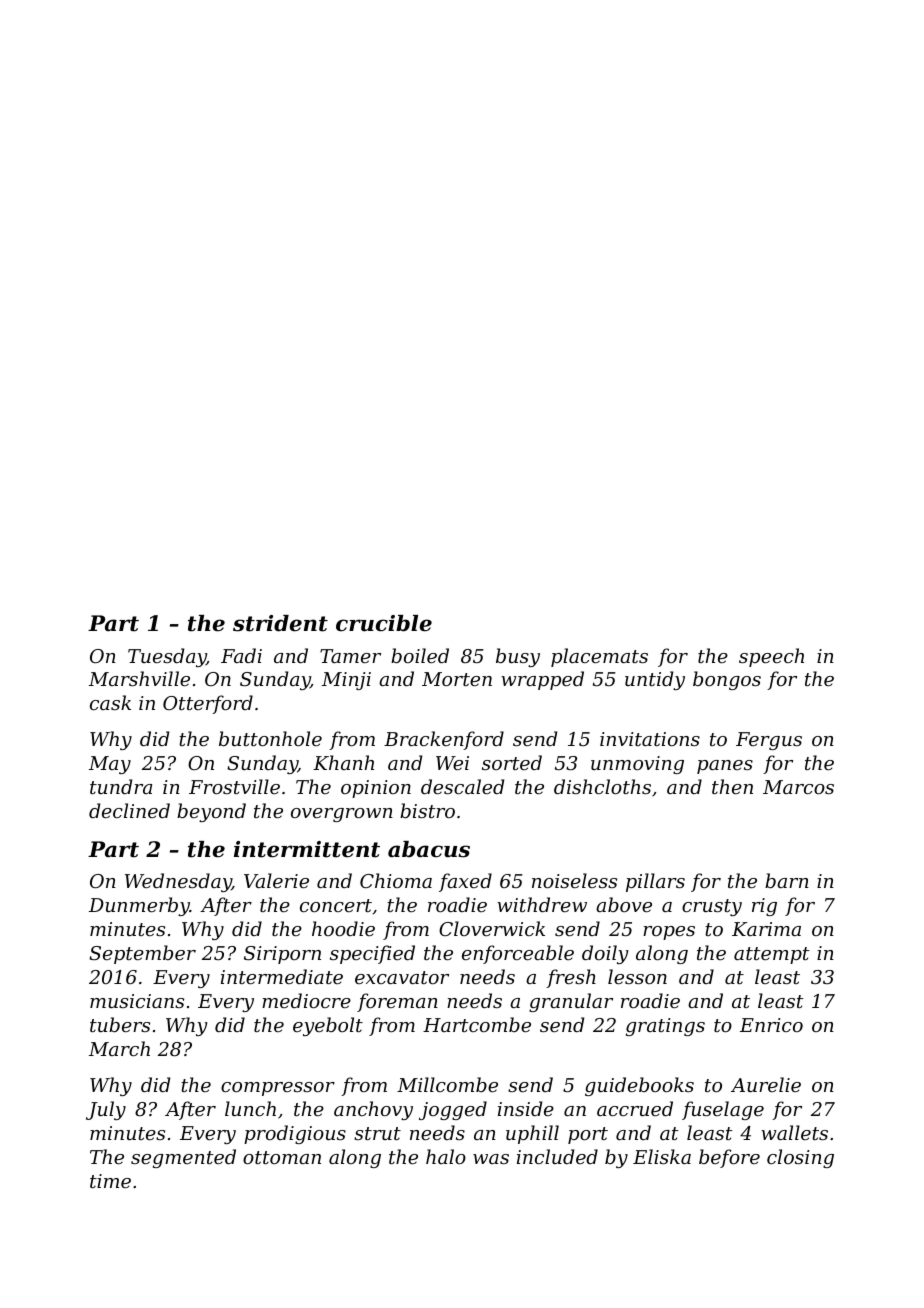 This page has height=1308, width=924. I want to click on Marshville, so click(139, 678).
